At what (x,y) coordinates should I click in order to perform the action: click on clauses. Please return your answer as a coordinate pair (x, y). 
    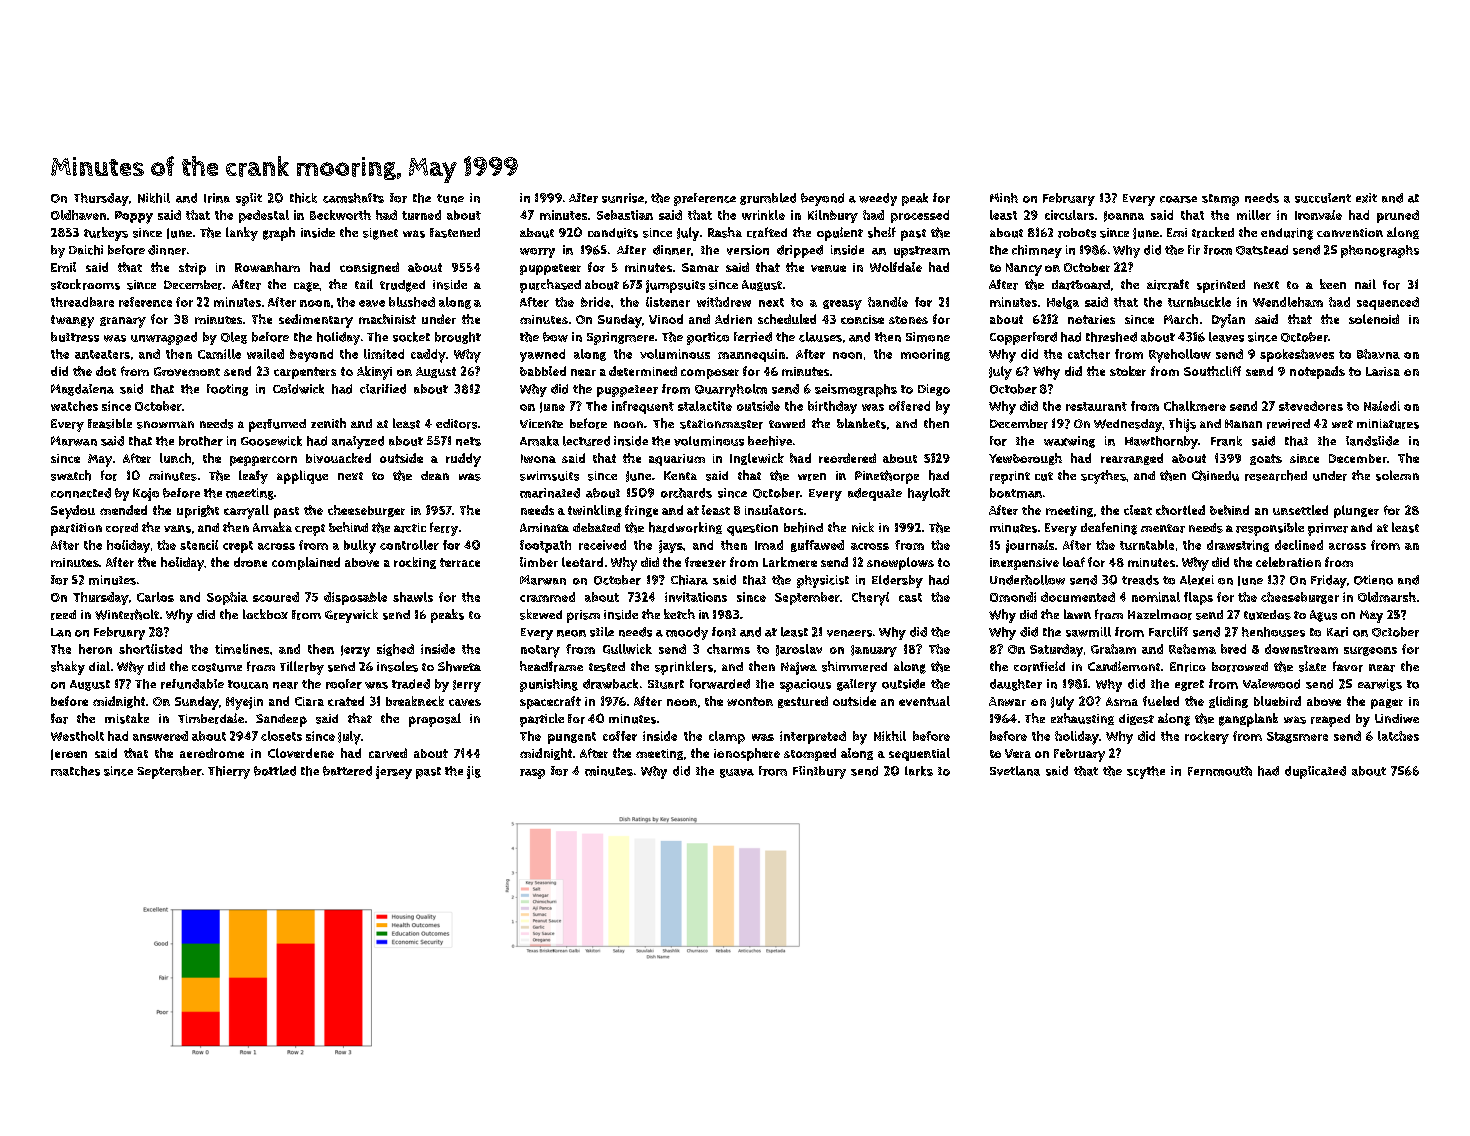
    Looking at the image, I should click on (820, 337).
